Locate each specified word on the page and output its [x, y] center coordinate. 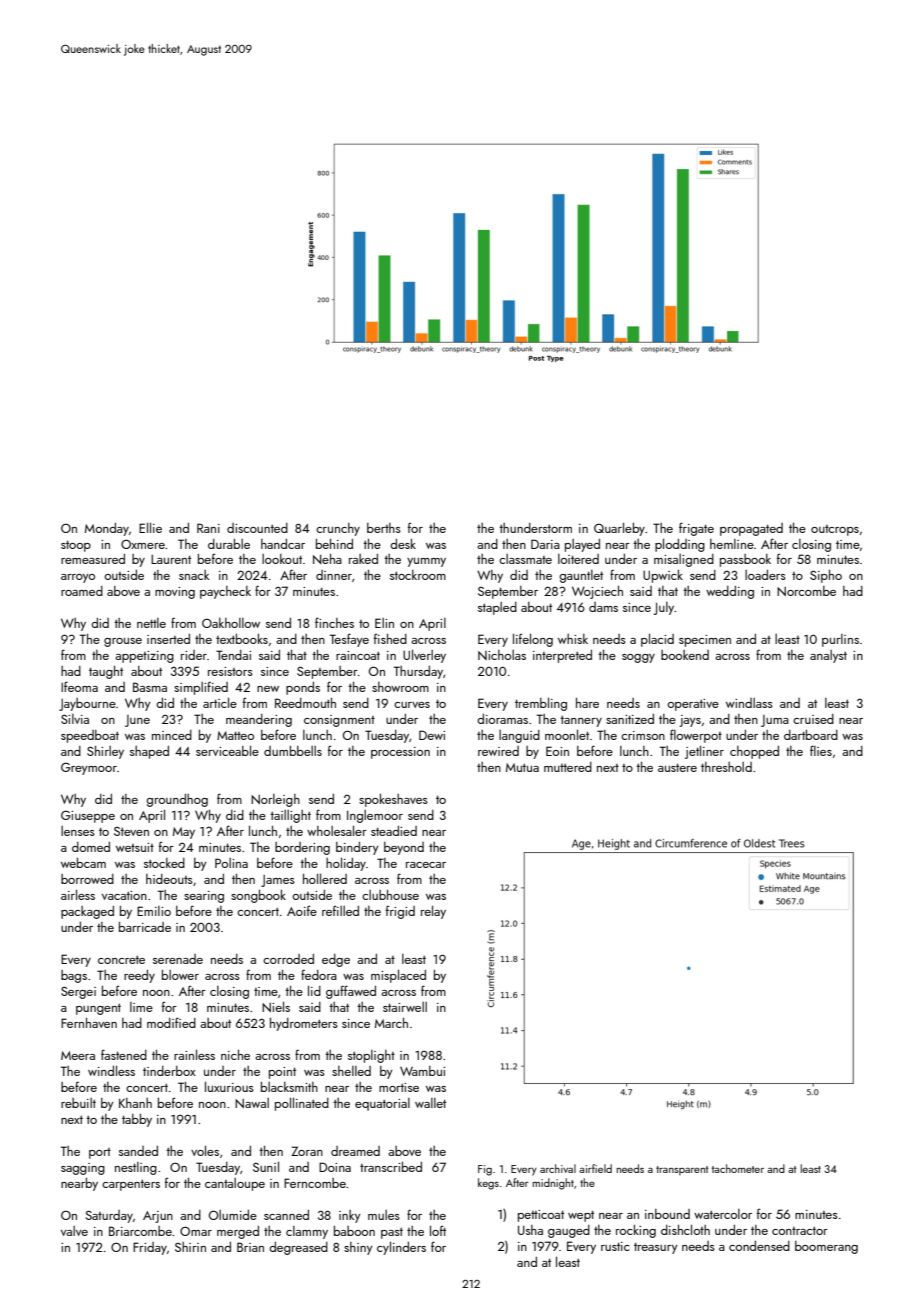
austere [677, 767]
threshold [726, 767]
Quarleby [619, 529]
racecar [426, 865]
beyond [404, 848]
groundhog [177, 800]
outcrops [835, 530]
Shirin [190, 1247]
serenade [178, 959]
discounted [257, 528]
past [392, 1233]
